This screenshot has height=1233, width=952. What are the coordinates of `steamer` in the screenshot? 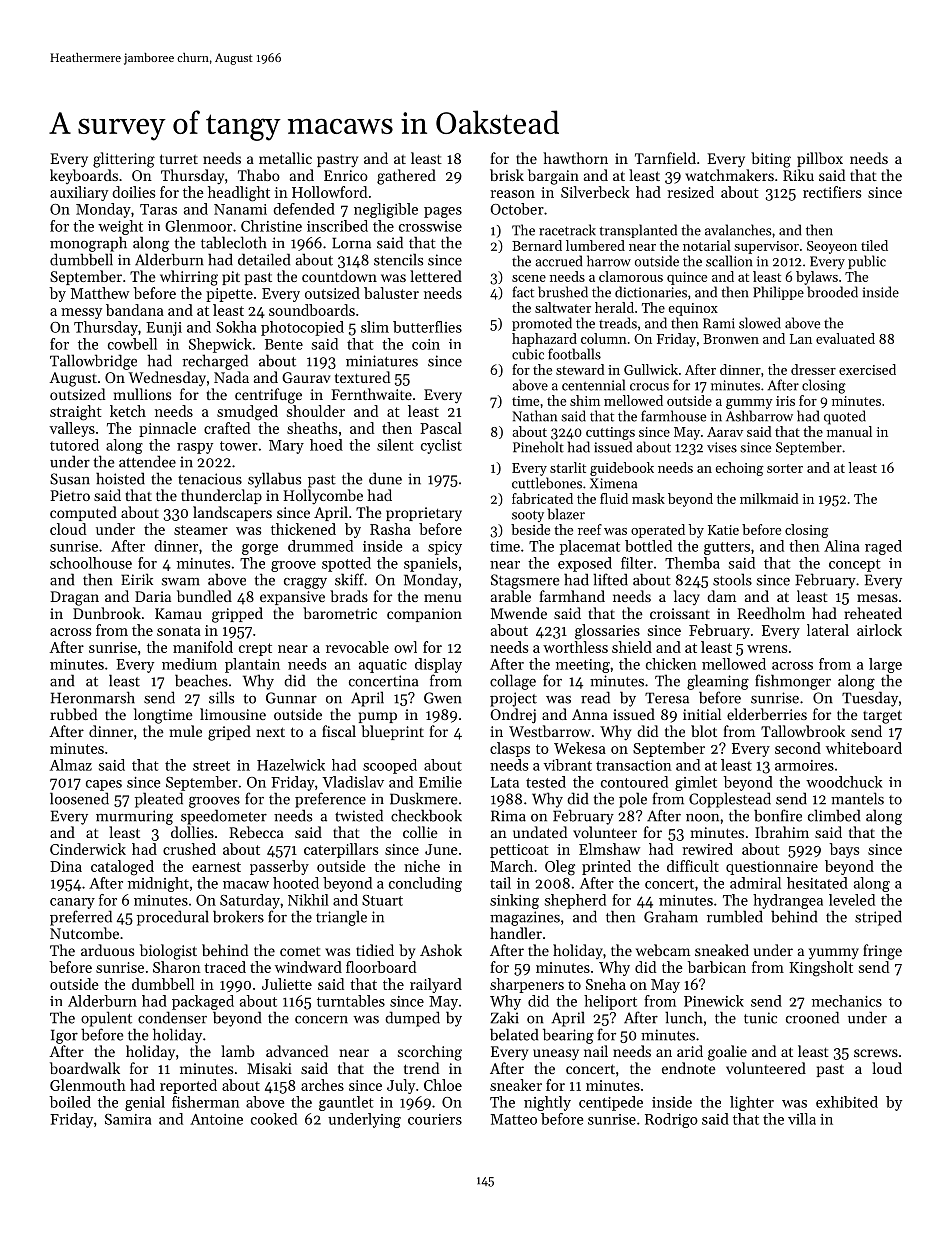 It's located at (201, 530).
